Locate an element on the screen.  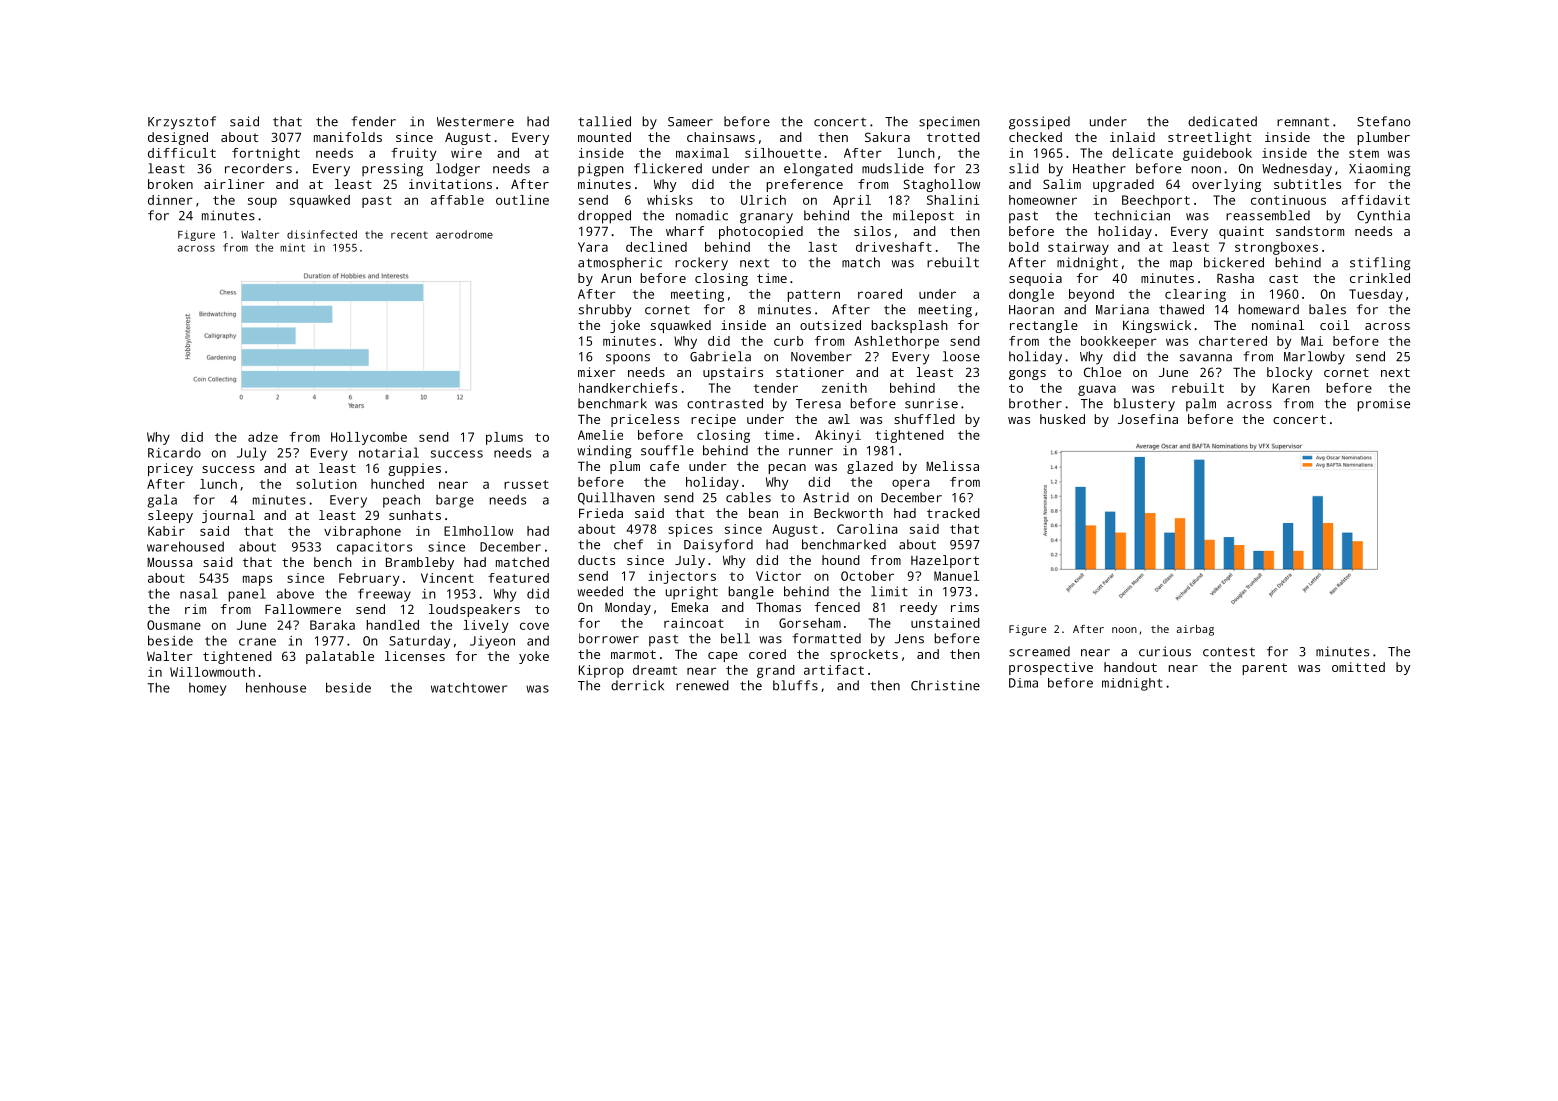
airbag is located at coordinates (1195, 630).
